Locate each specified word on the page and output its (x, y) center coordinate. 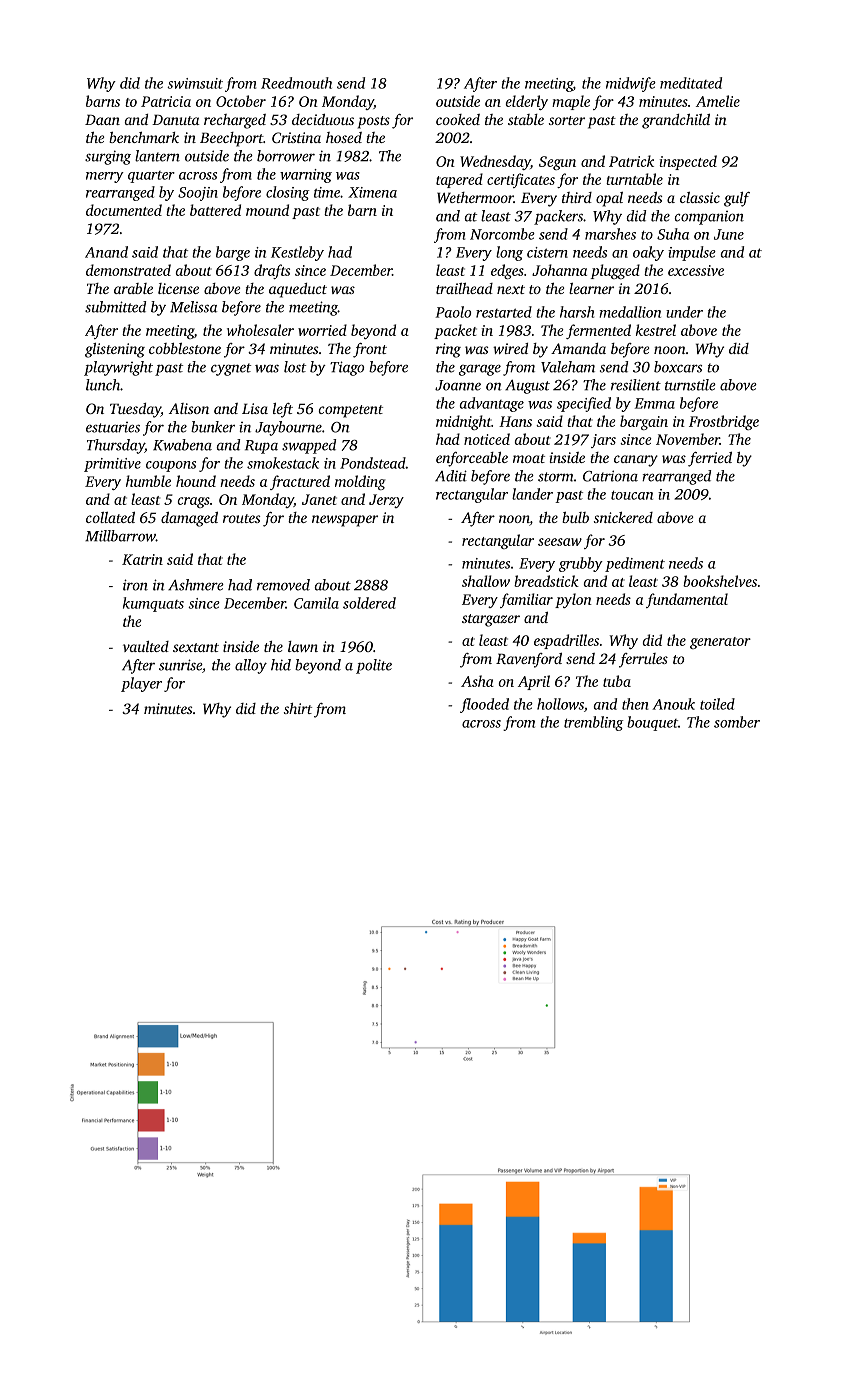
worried (322, 330)
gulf (737, 199)
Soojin (198, 194)
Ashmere (196, 585)
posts (374, 122)
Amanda (578, 348)
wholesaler (260, 330)
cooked (458, 119)
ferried (710, 459)
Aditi (451, 476)
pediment (635, 564)
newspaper (345, 521)
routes (241, 518)
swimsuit (195, 83)
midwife (631, 84)
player (141, 684)
